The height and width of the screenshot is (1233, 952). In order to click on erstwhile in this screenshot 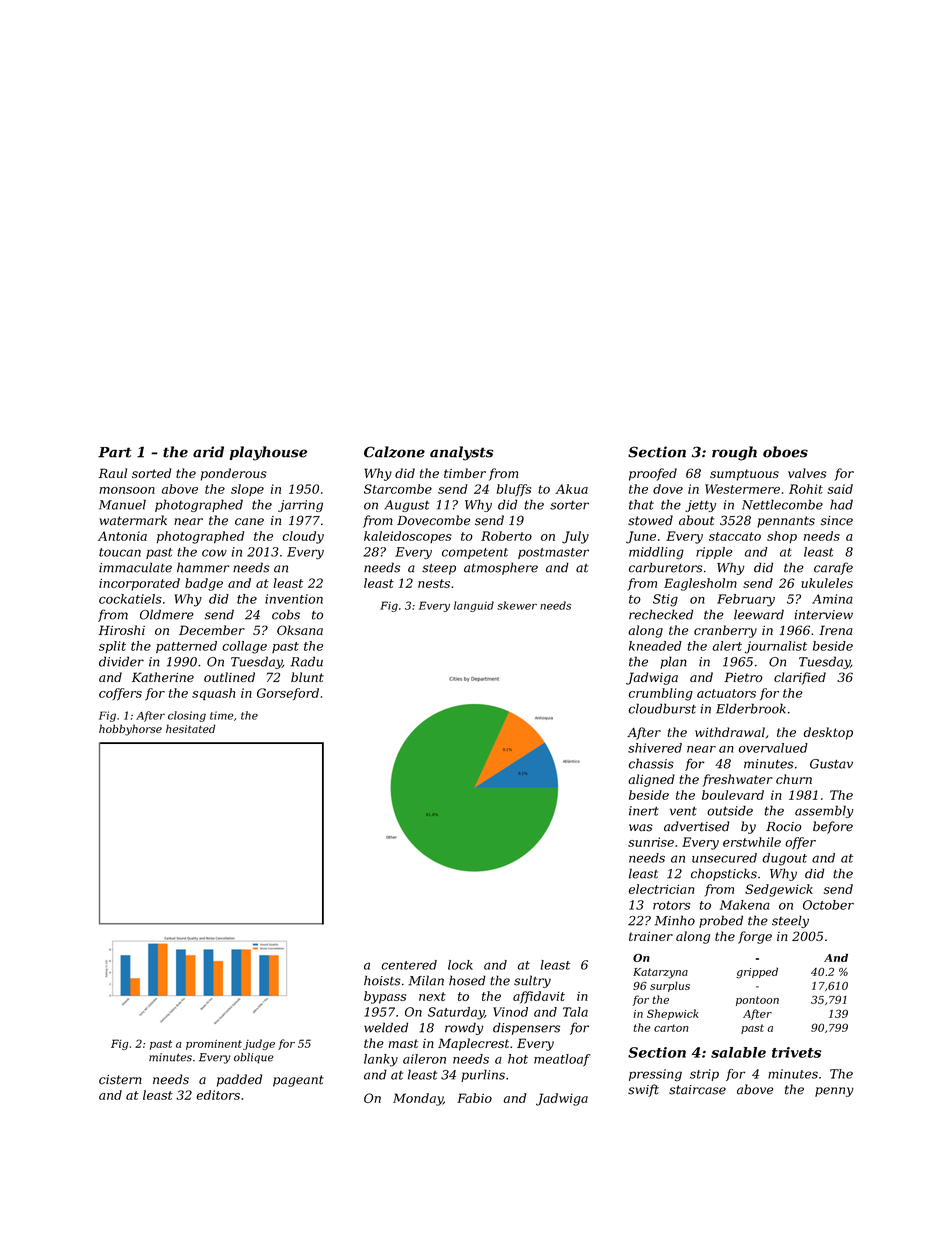, I will do `click(752, 842)`.
